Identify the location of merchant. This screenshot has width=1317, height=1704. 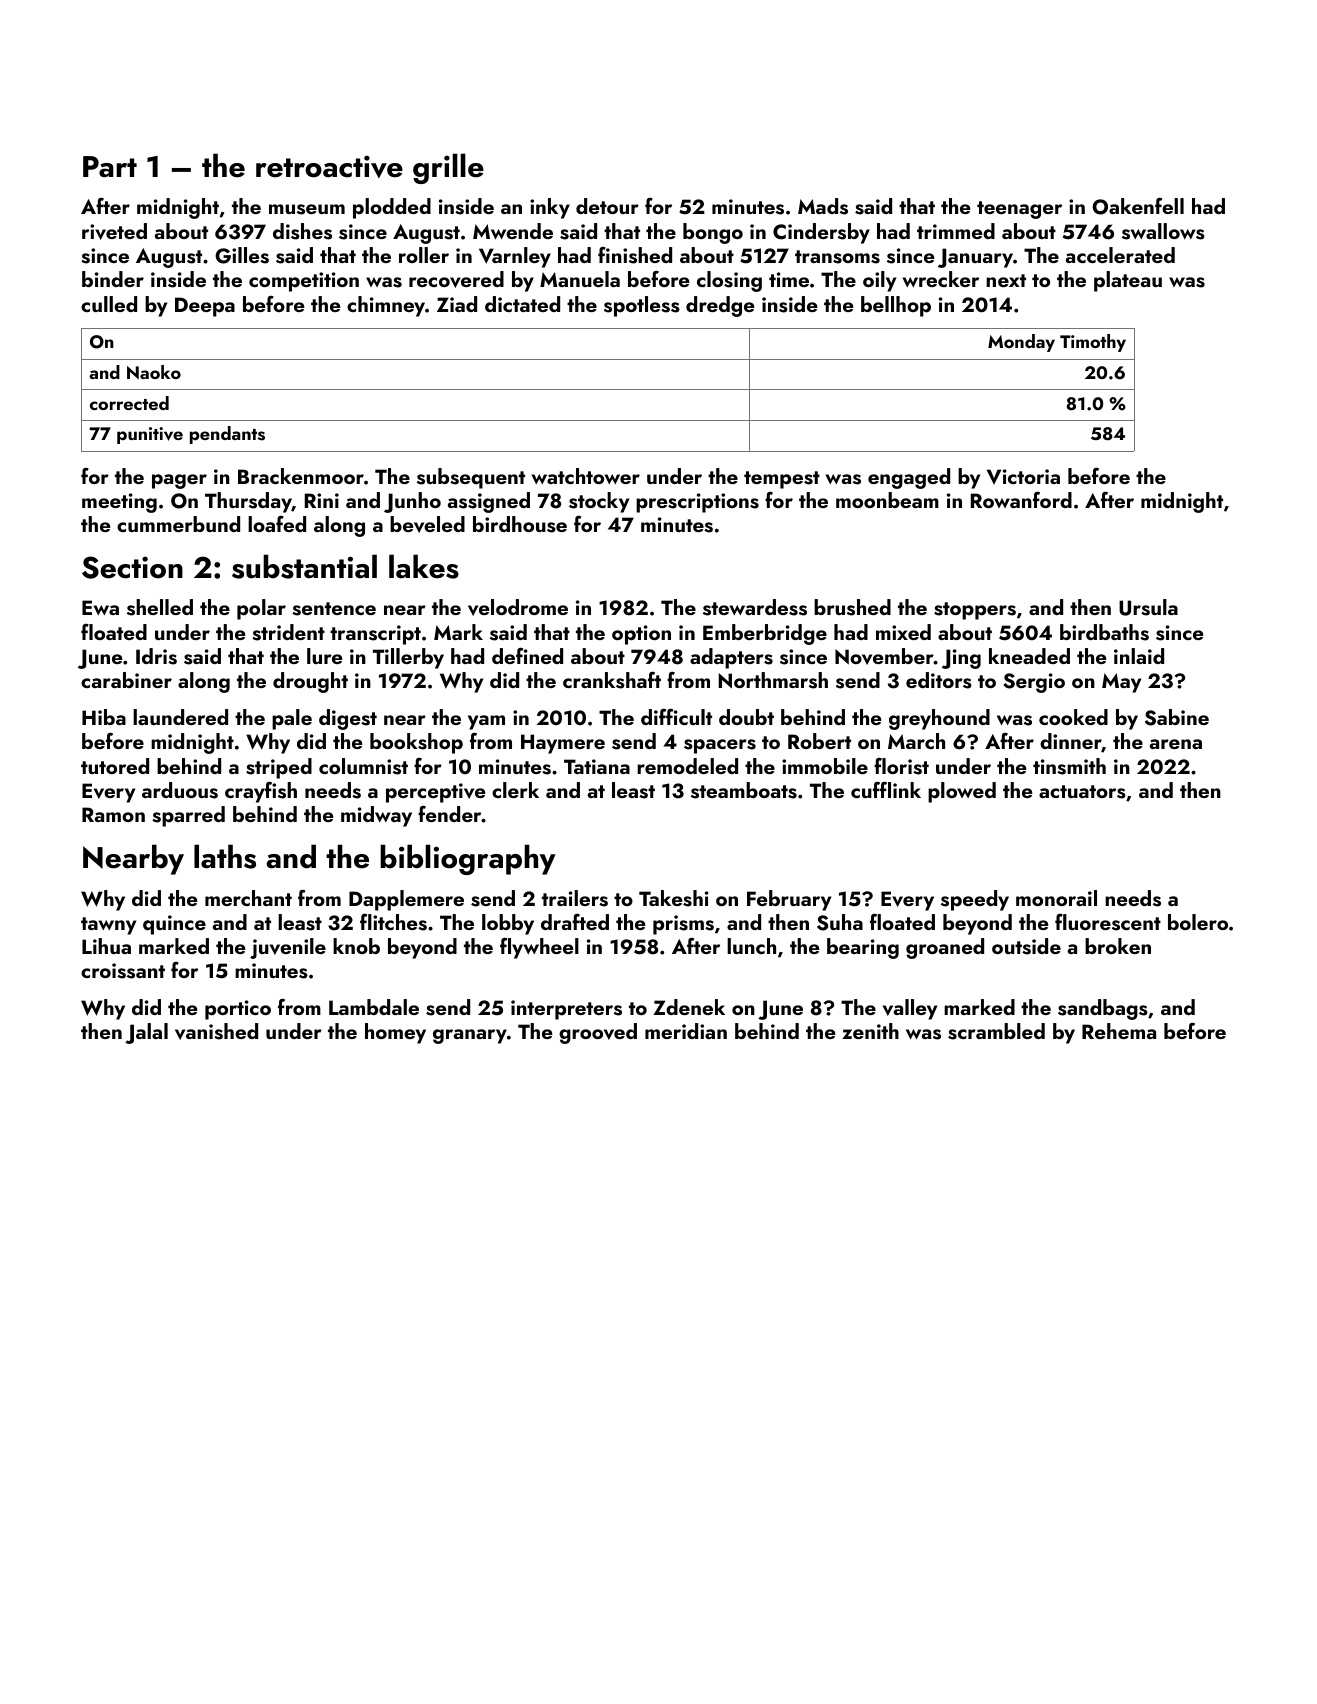
(248, 898).
